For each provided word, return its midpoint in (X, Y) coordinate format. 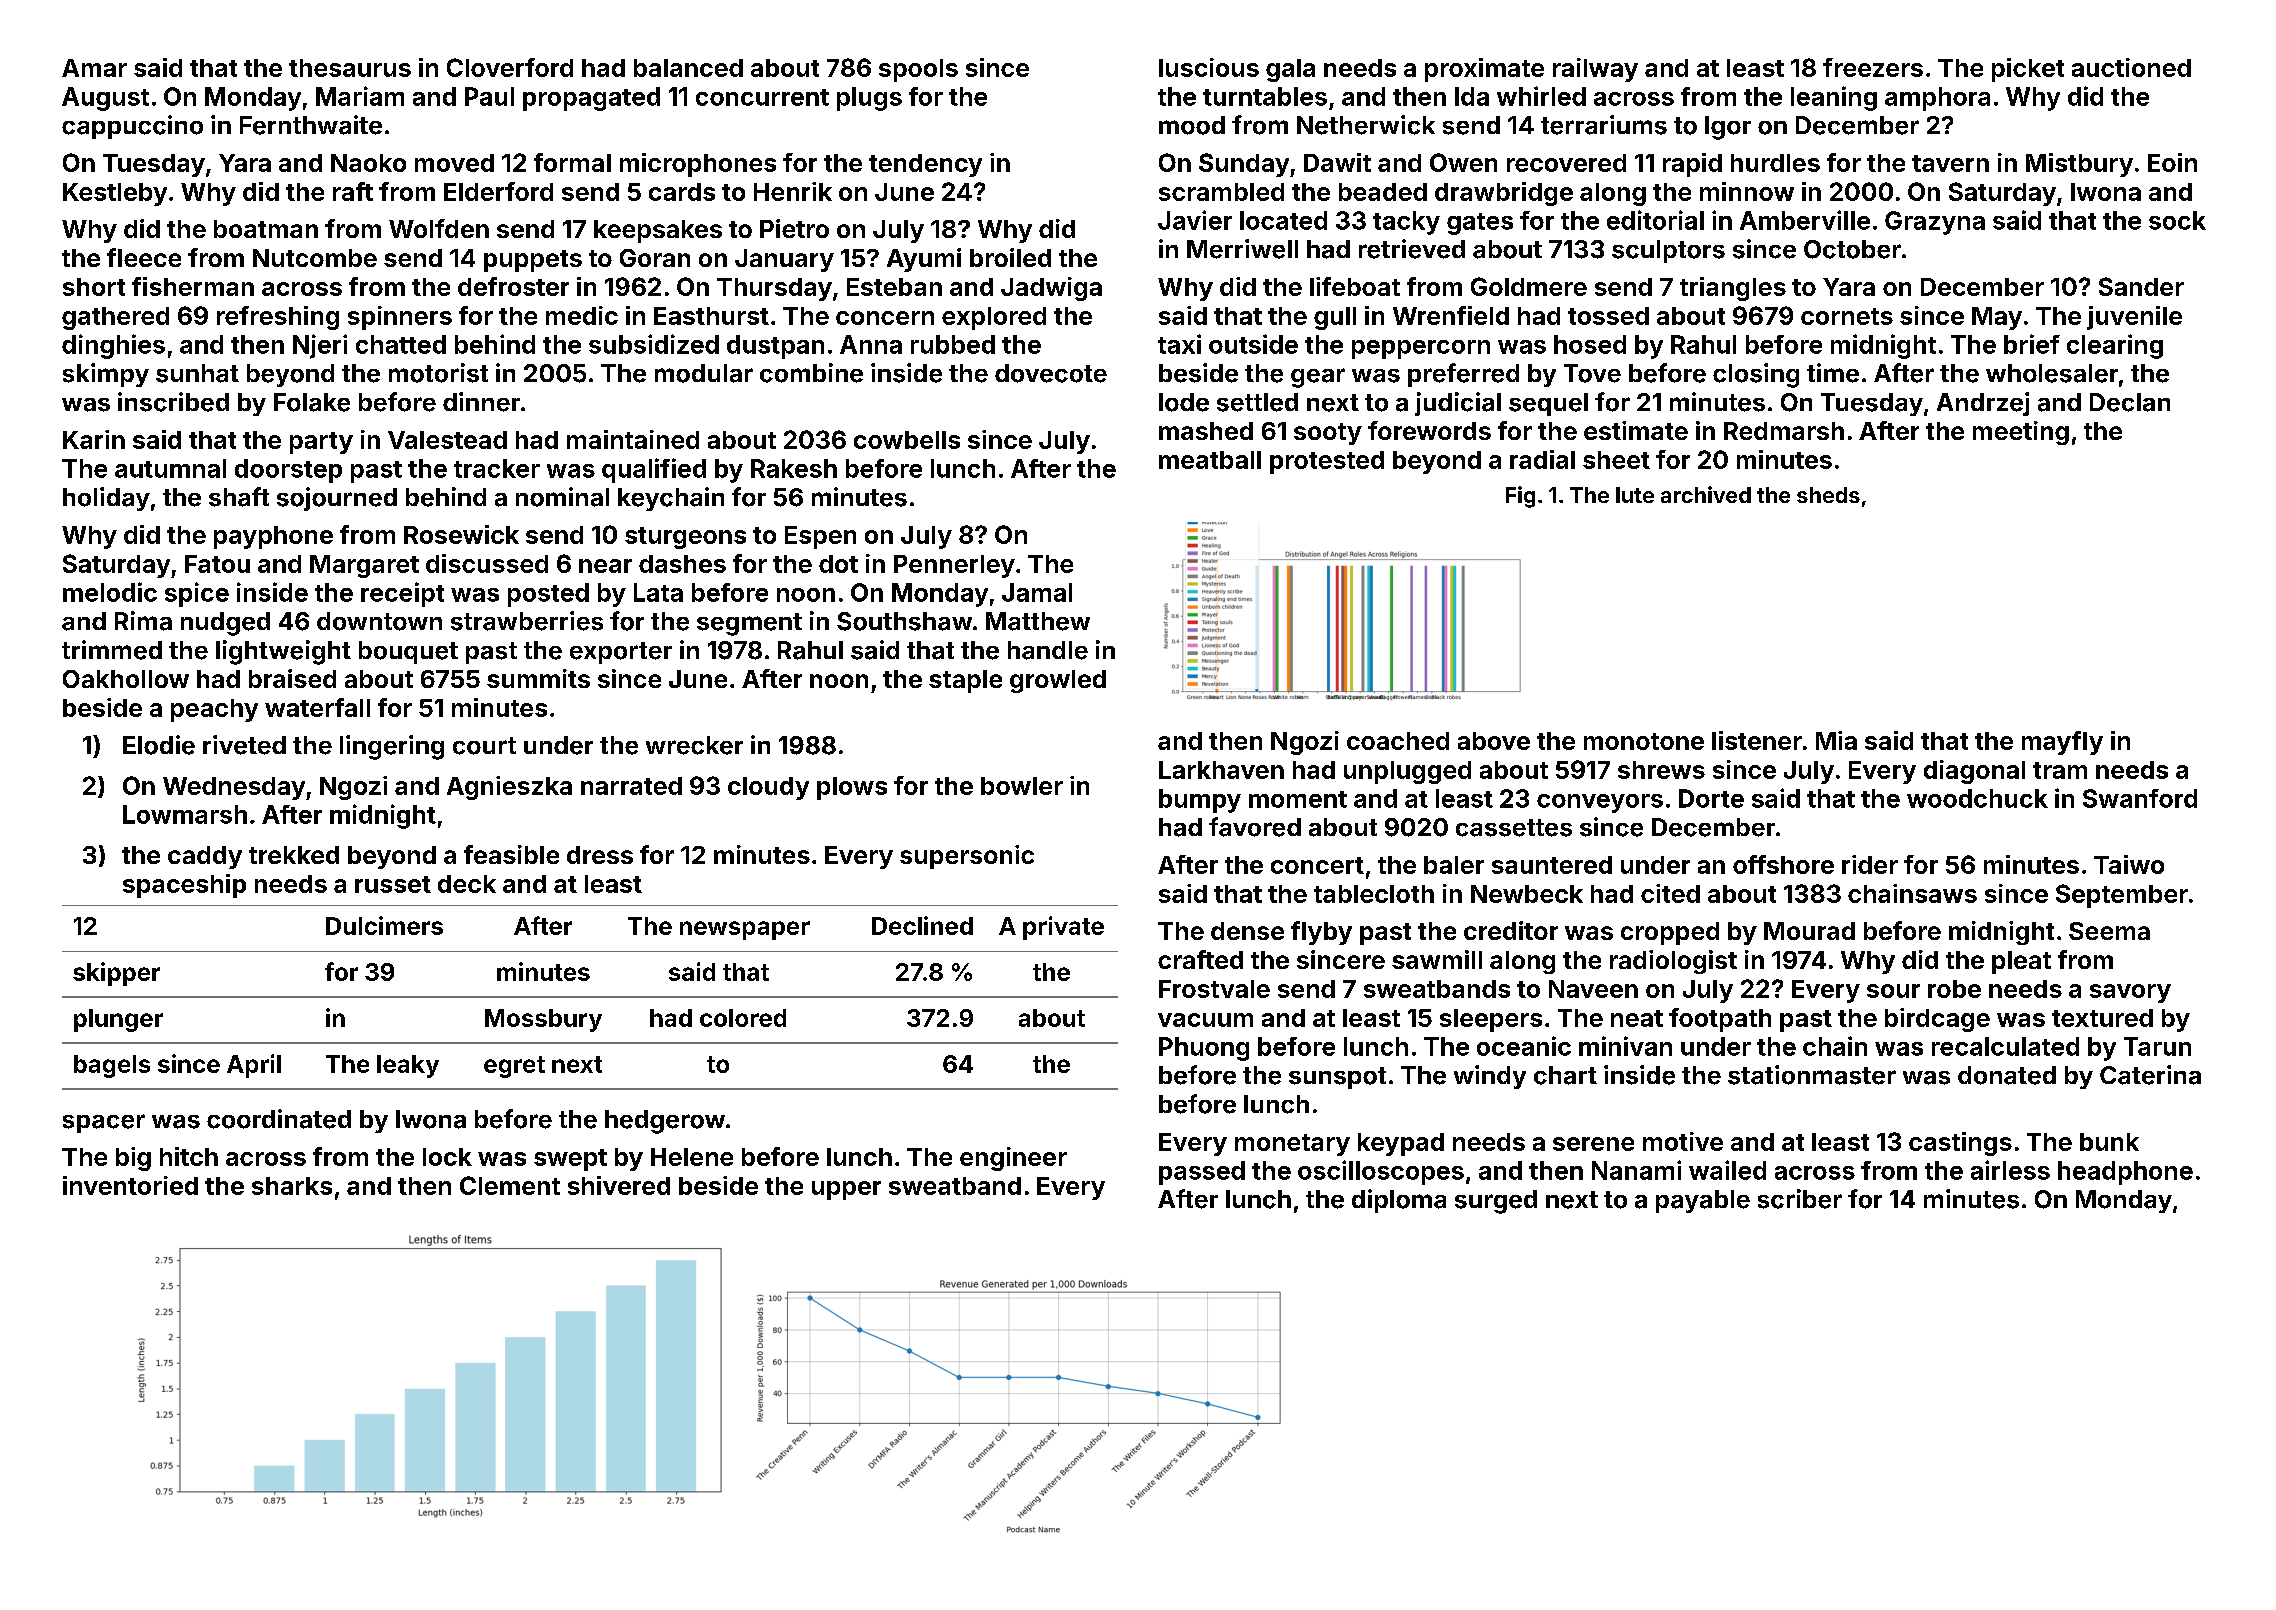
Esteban (894, 287)
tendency (925, 165)
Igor (1728, 128)
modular (704, 373)
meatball (1210, 460)
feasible (511, 854)
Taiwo (2129, 864)
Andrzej (1983, 404)
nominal (562, 497)
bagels (112, 1066)
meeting (2021, 433)
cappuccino (132, 127)
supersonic (967, 857)
